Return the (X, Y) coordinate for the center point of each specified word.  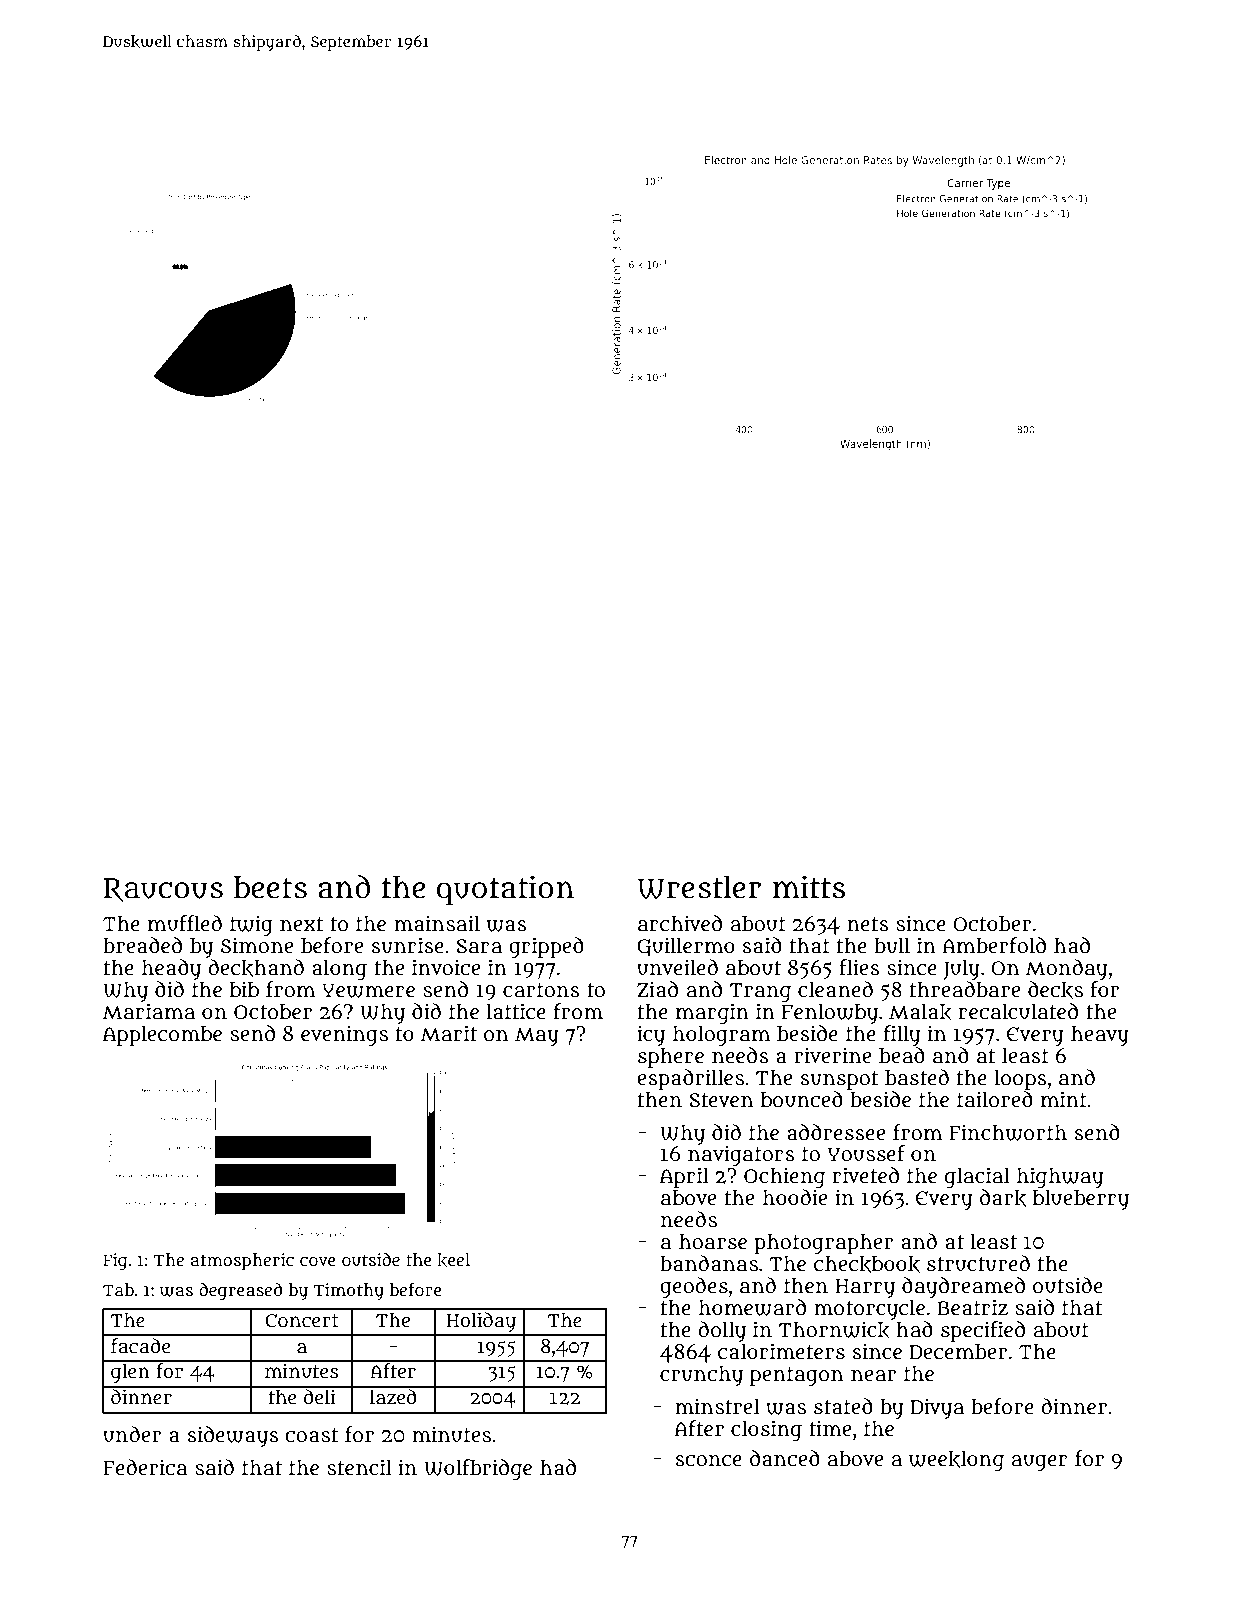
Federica (145, 1467)
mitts (809, 887)
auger (1040, 1463)
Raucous (163, 890)
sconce (709, 1460)
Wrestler (699, 887)
